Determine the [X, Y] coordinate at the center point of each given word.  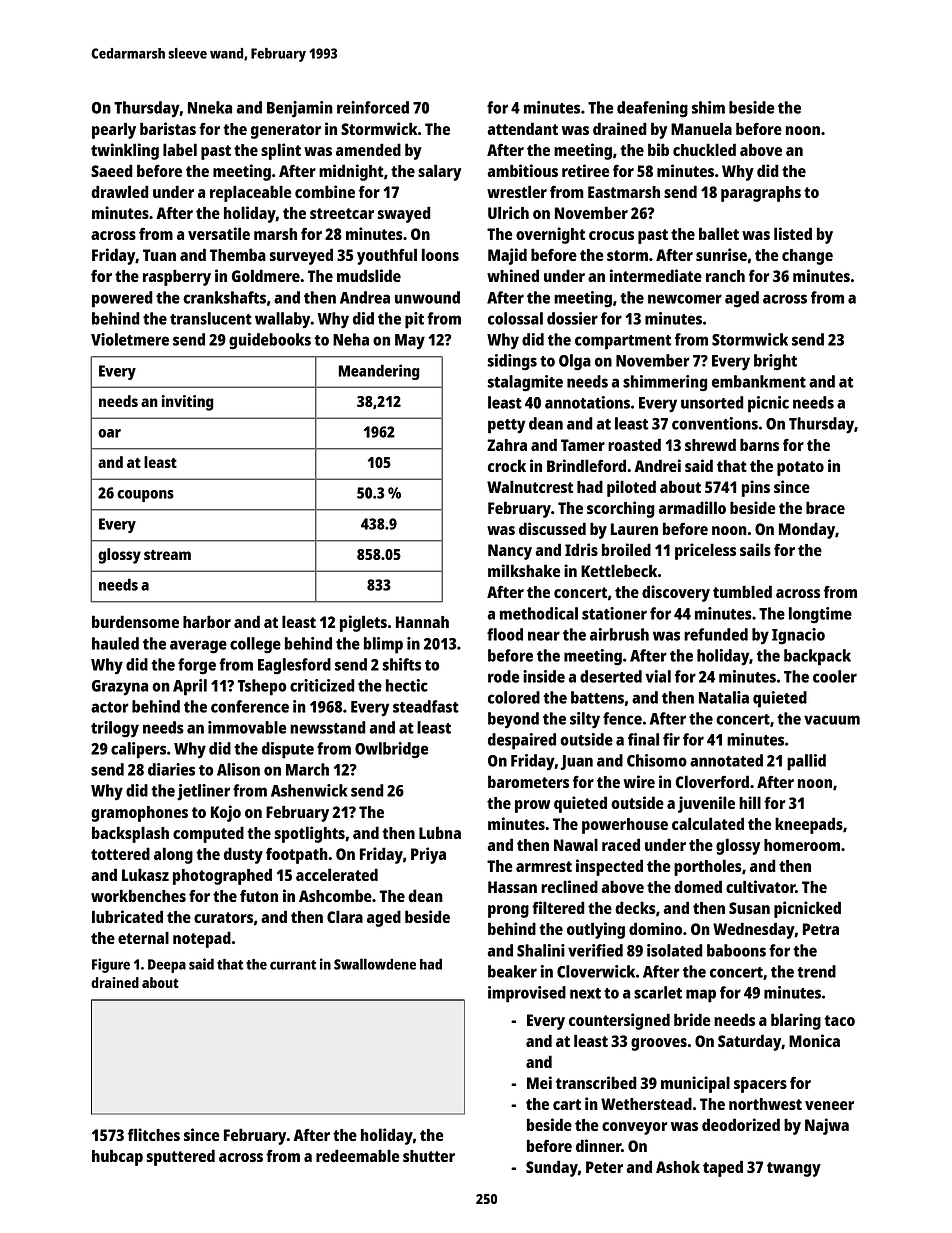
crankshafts [224, 297]
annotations [587, 402]
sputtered [180, 1157]
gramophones [139, 814]
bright [775, 362]
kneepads [809, 825]
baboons [736, 950]
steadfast [426, 706]
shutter [429, 1156]
